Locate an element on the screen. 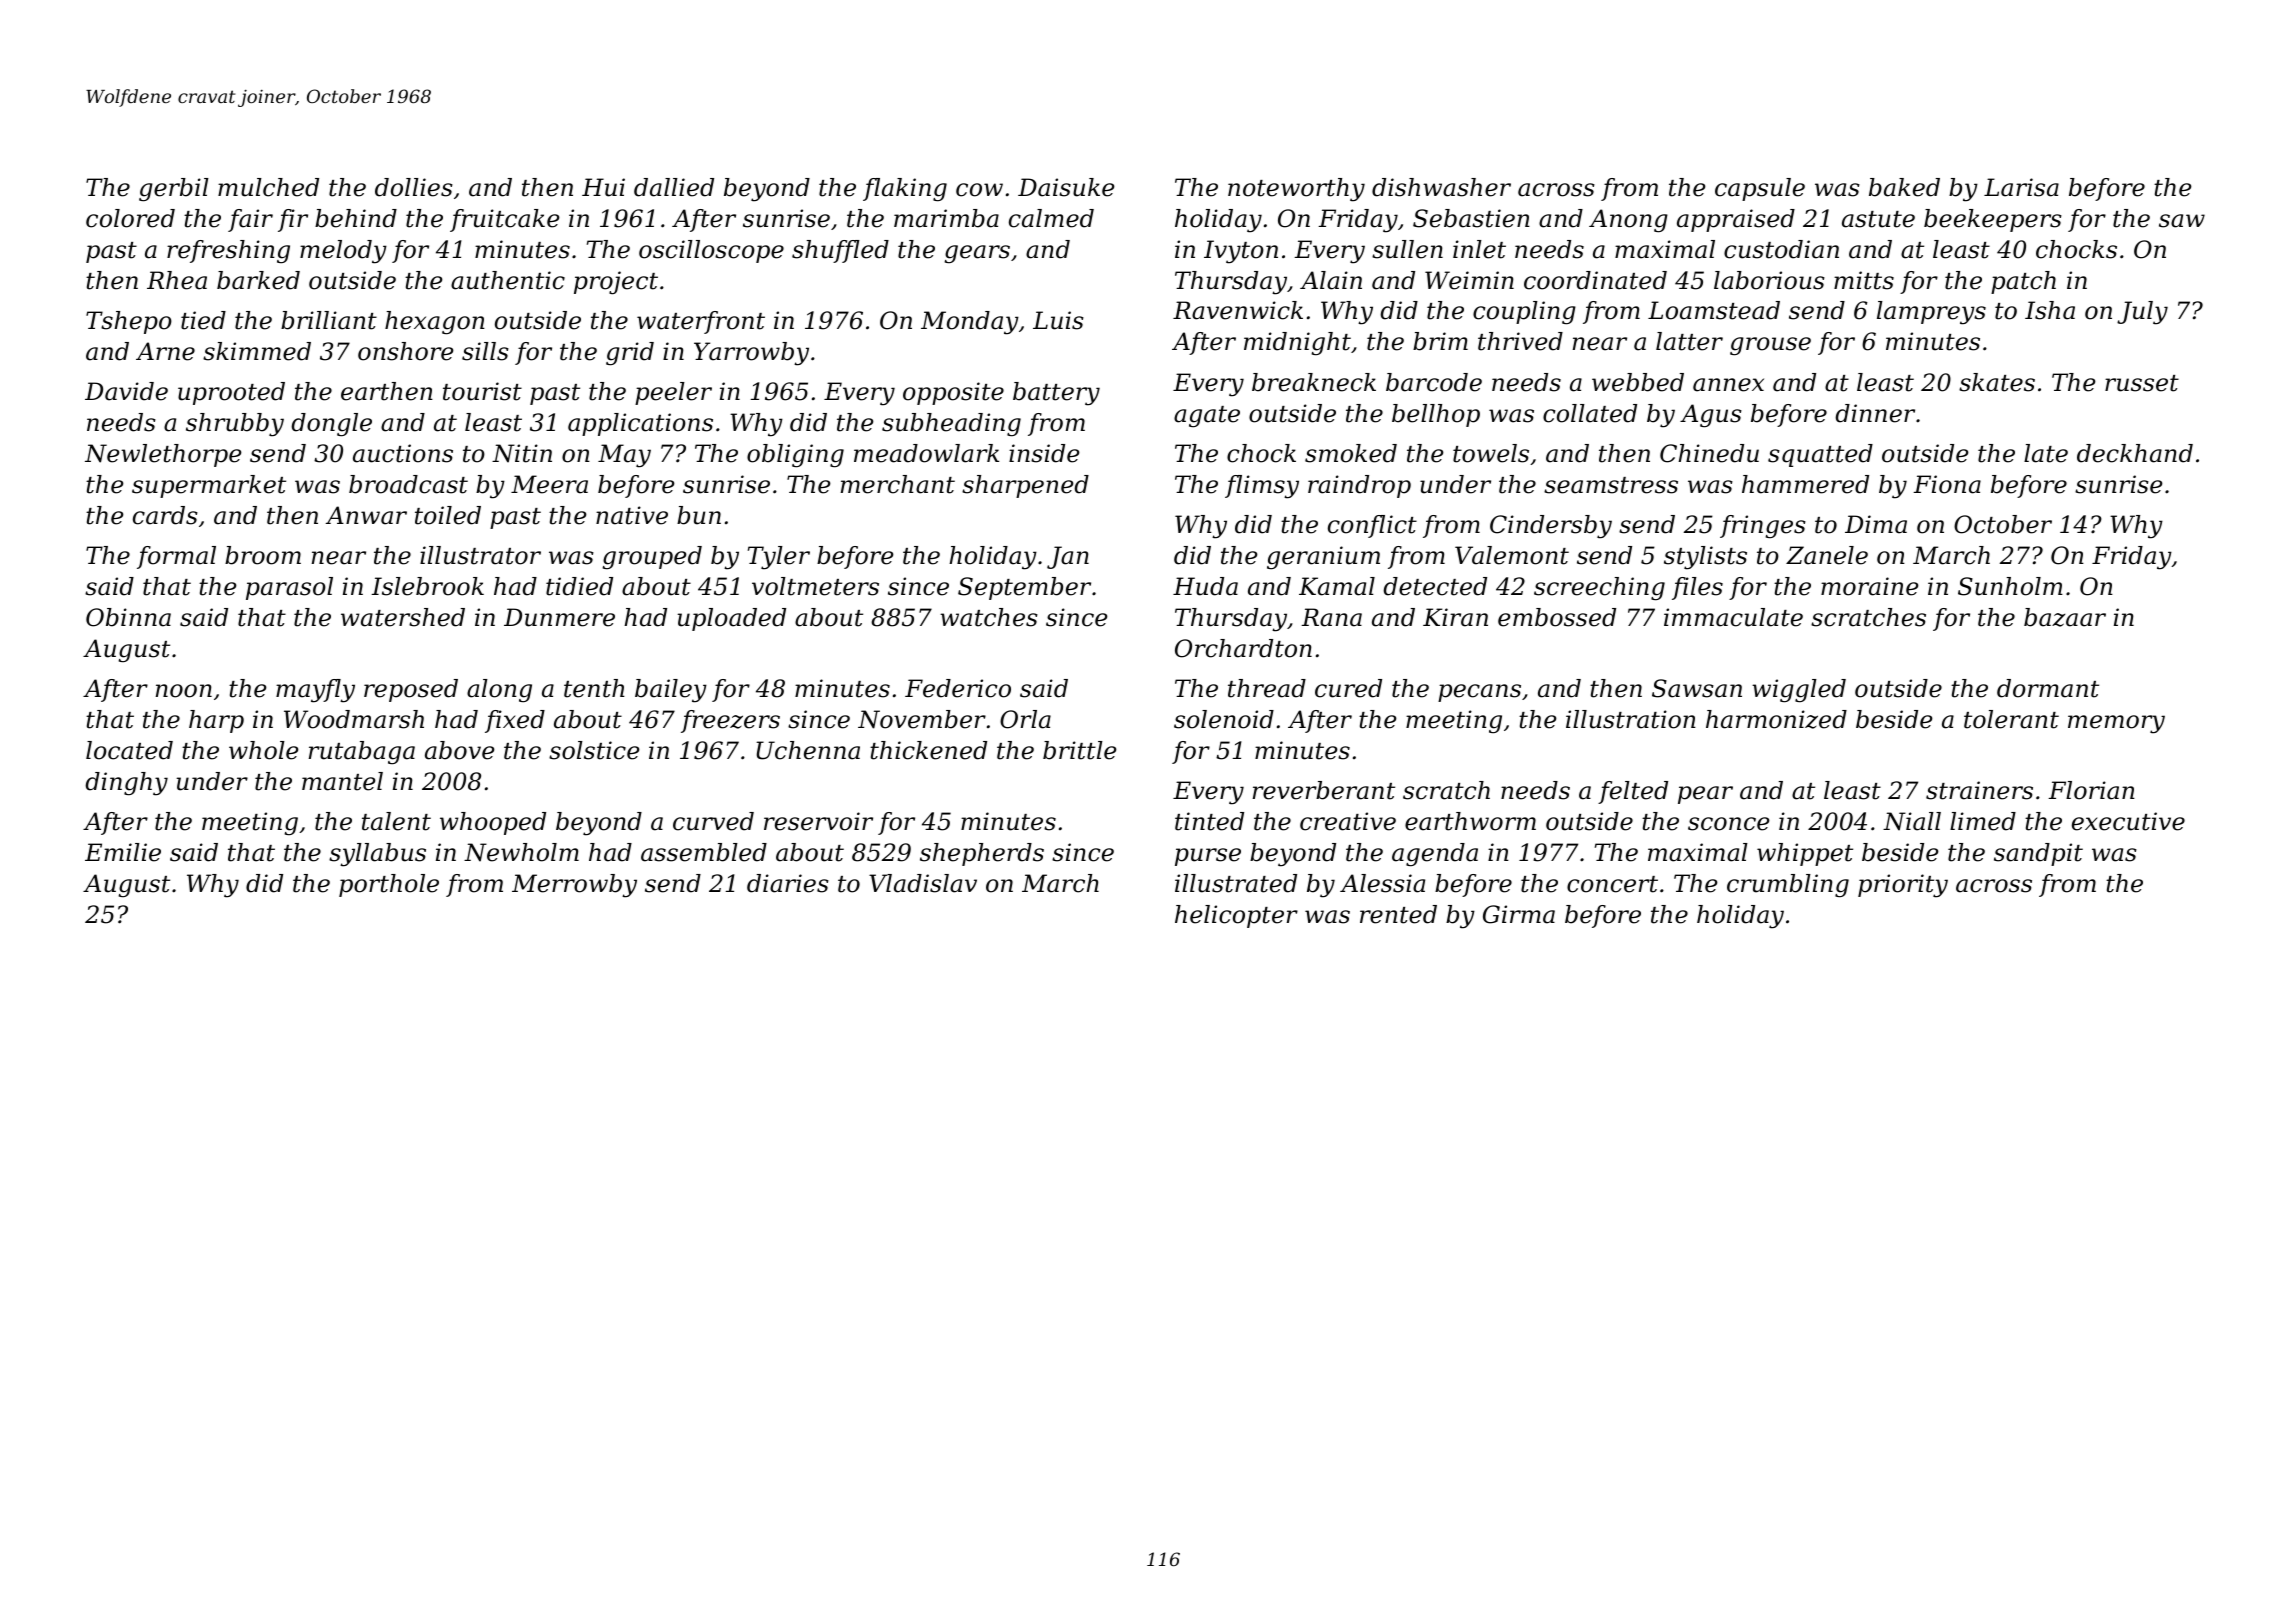 The height and width of the screenshot is (1620, 2292). beekeepers is located at coordinates (1993, 220).
